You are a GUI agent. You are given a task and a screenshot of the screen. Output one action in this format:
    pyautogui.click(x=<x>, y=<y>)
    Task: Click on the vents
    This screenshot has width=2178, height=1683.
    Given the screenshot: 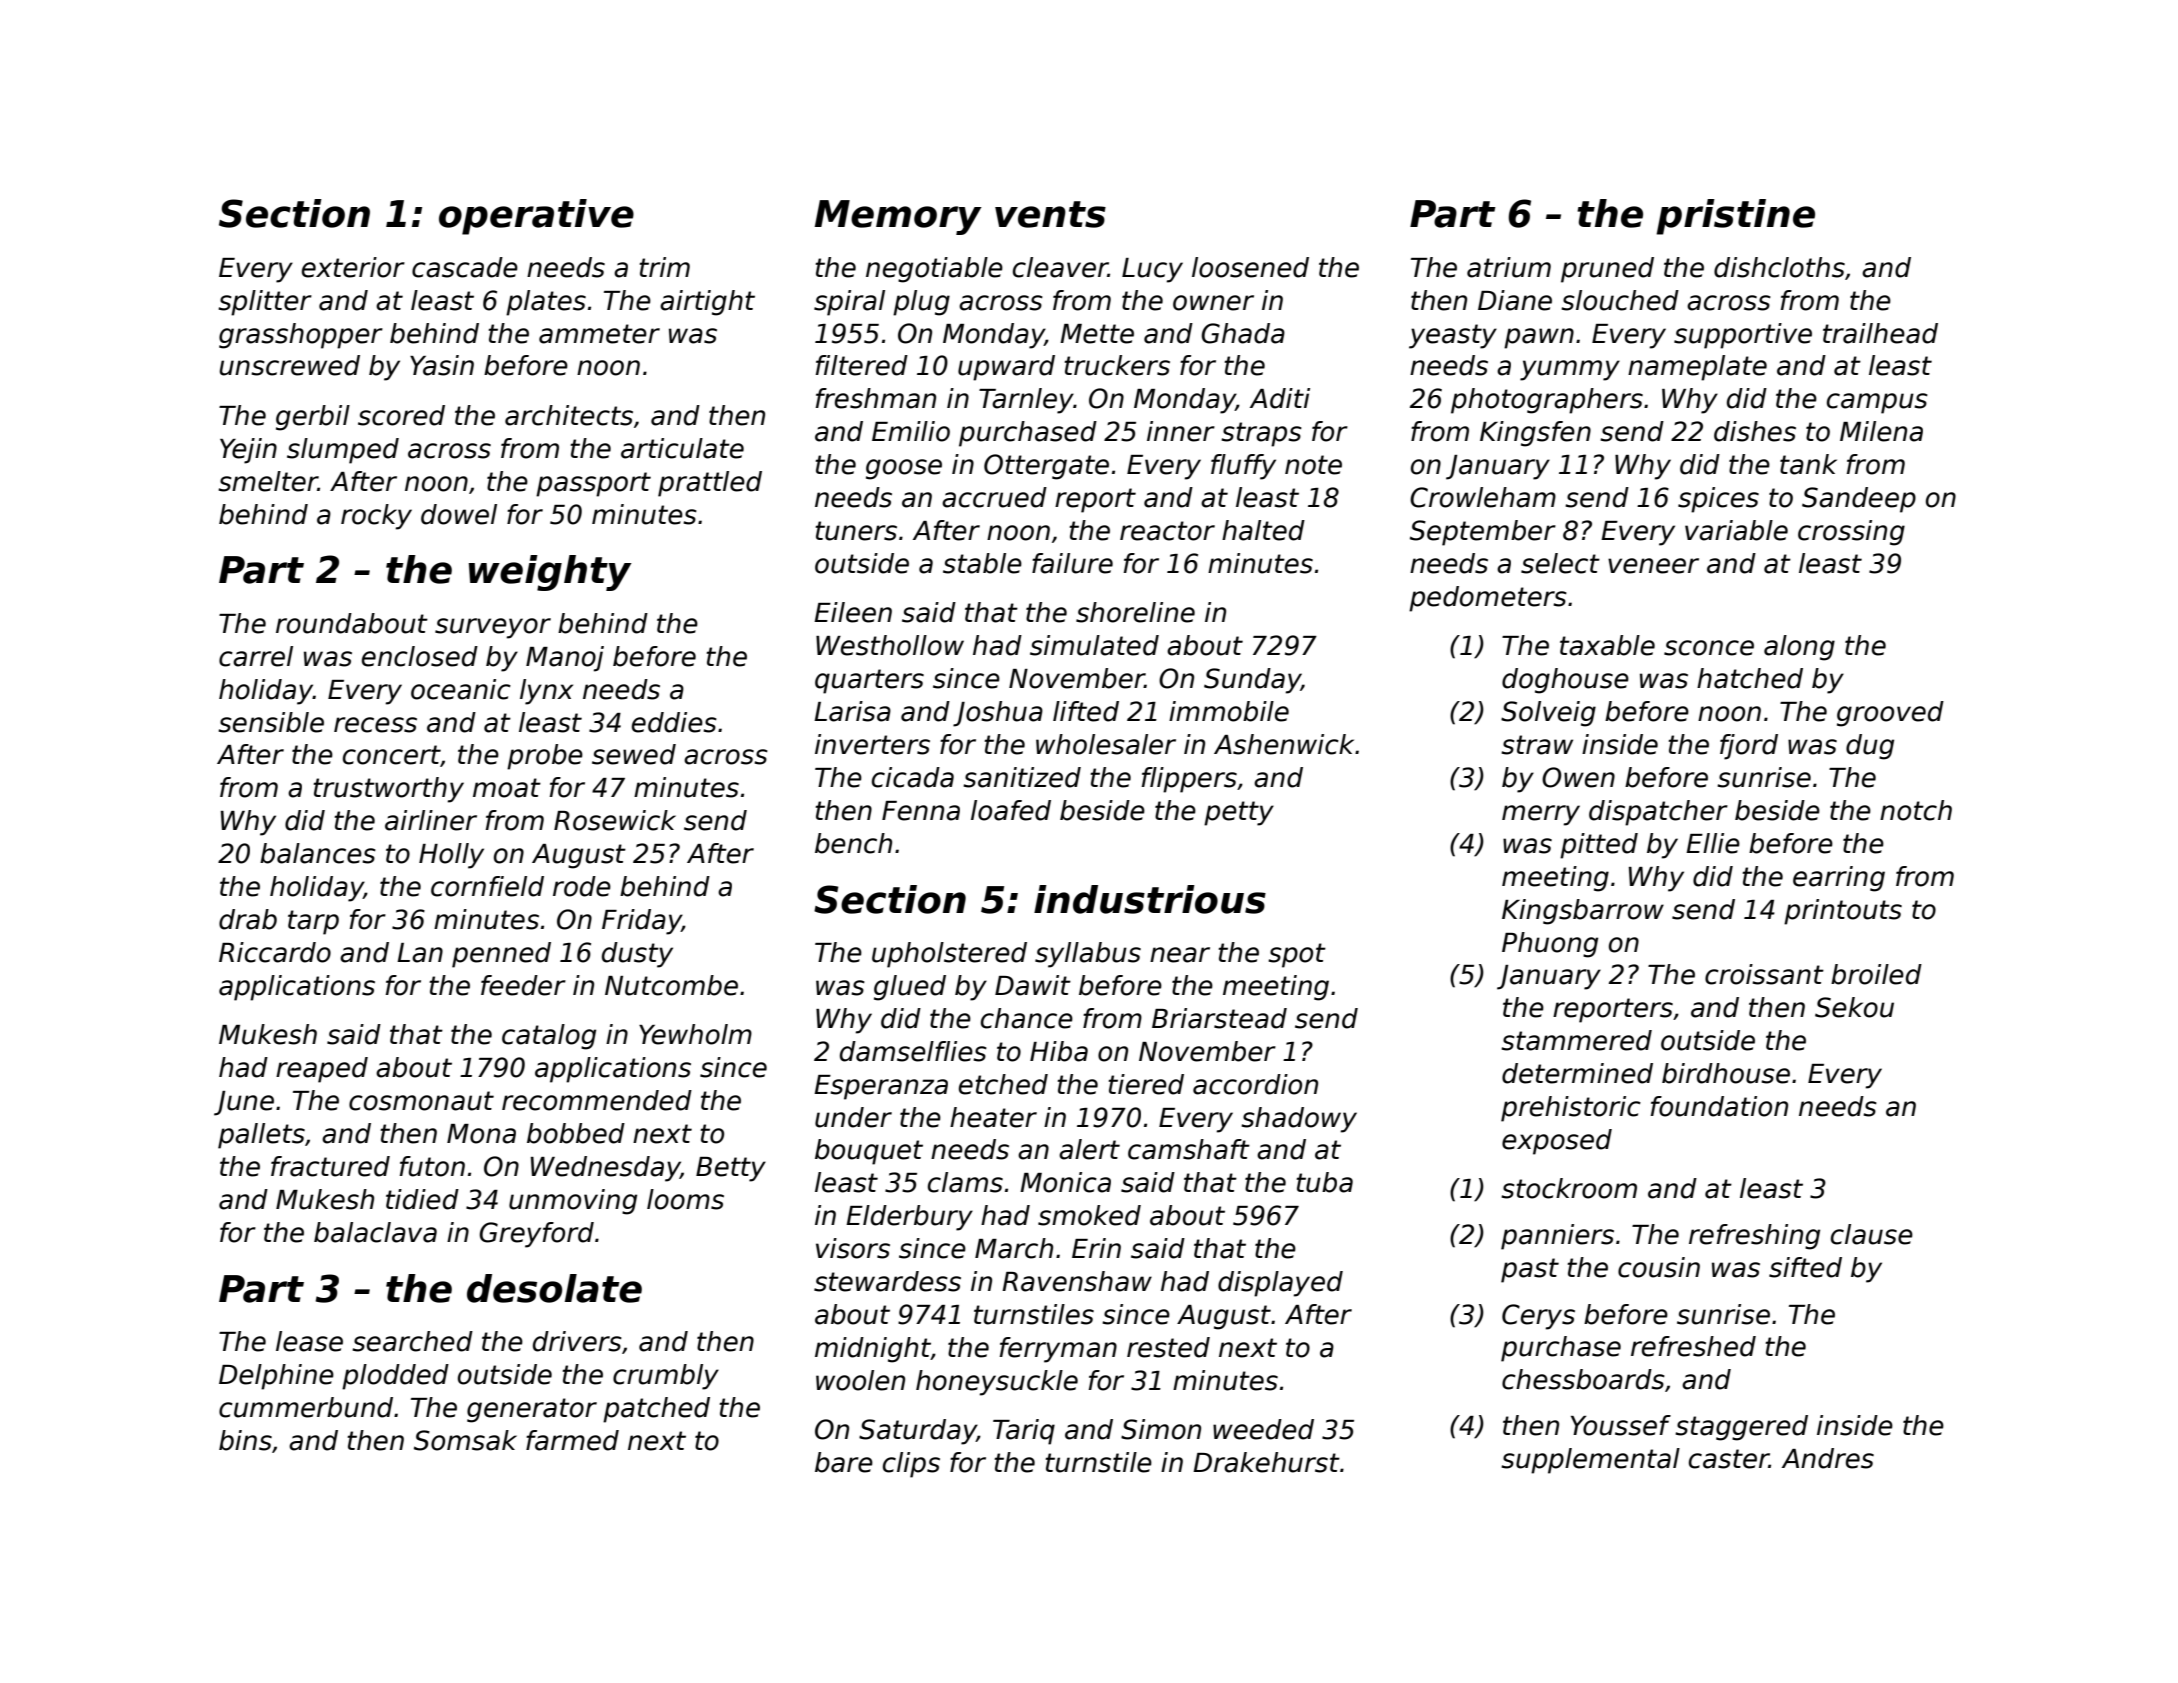 What is the action you would take?
    pyautogui.click(x=1050, y=214)
